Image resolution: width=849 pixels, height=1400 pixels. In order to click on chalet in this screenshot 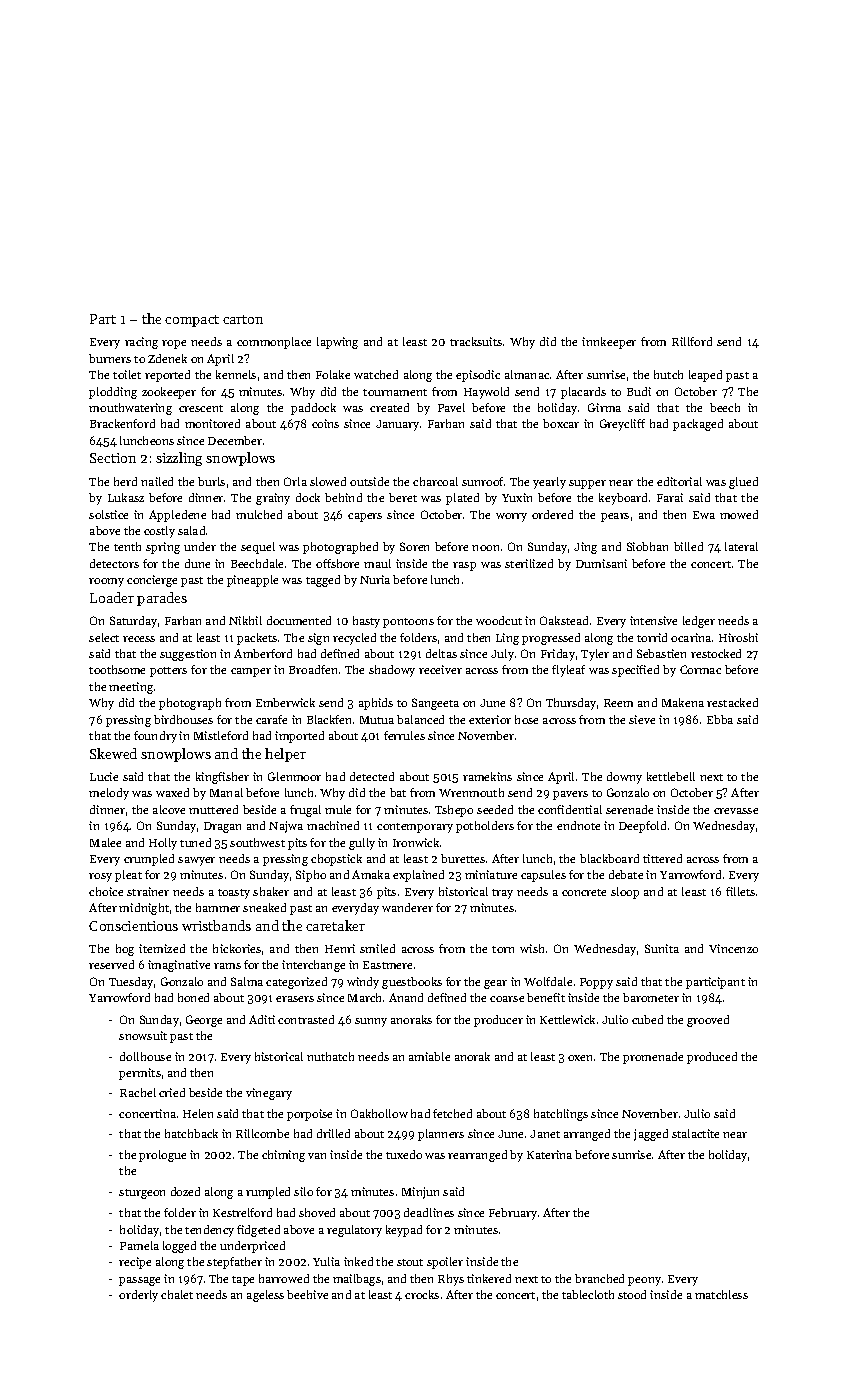, I will do `click(177, 1294)`.
